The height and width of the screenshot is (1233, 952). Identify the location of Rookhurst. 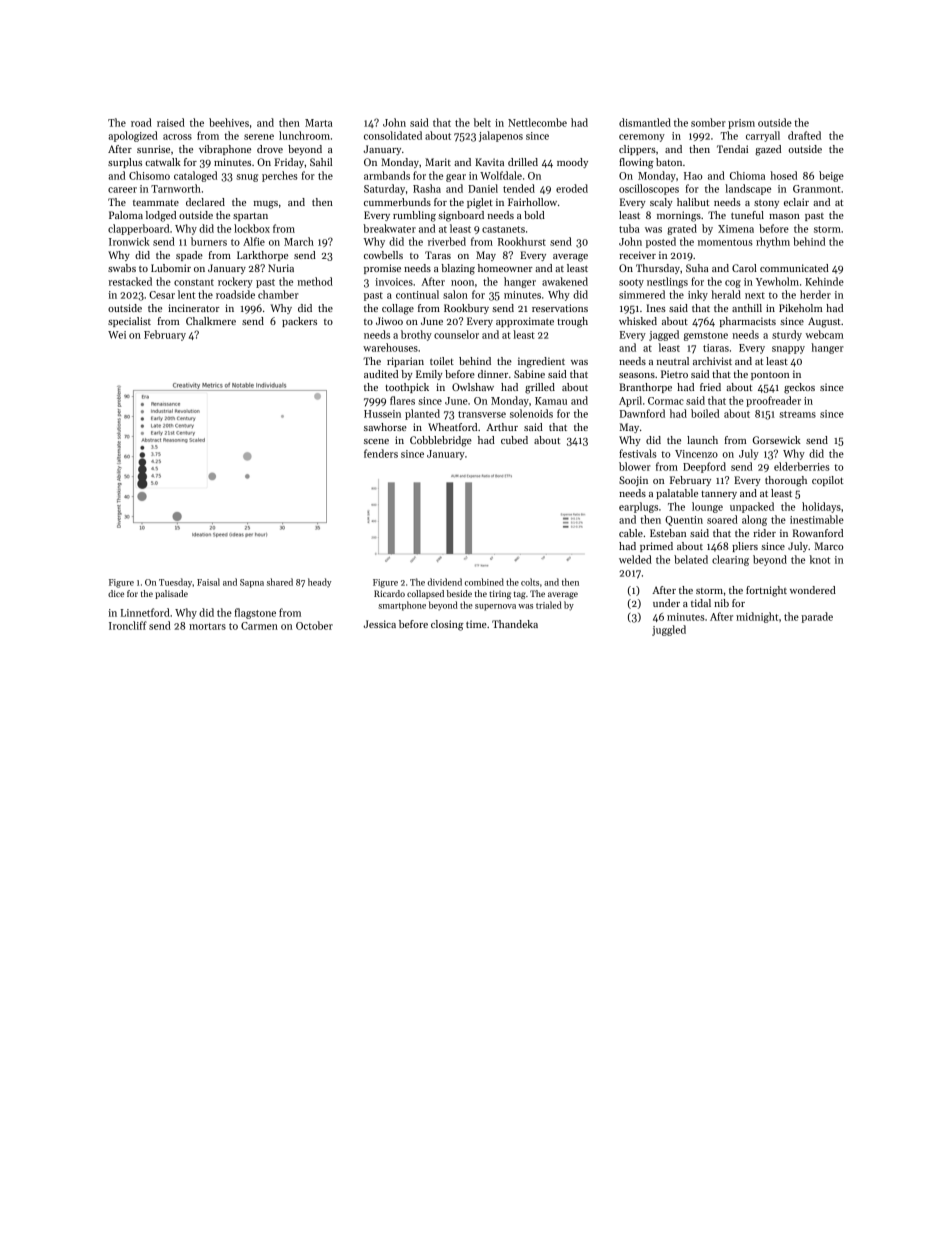
(522, 241).
